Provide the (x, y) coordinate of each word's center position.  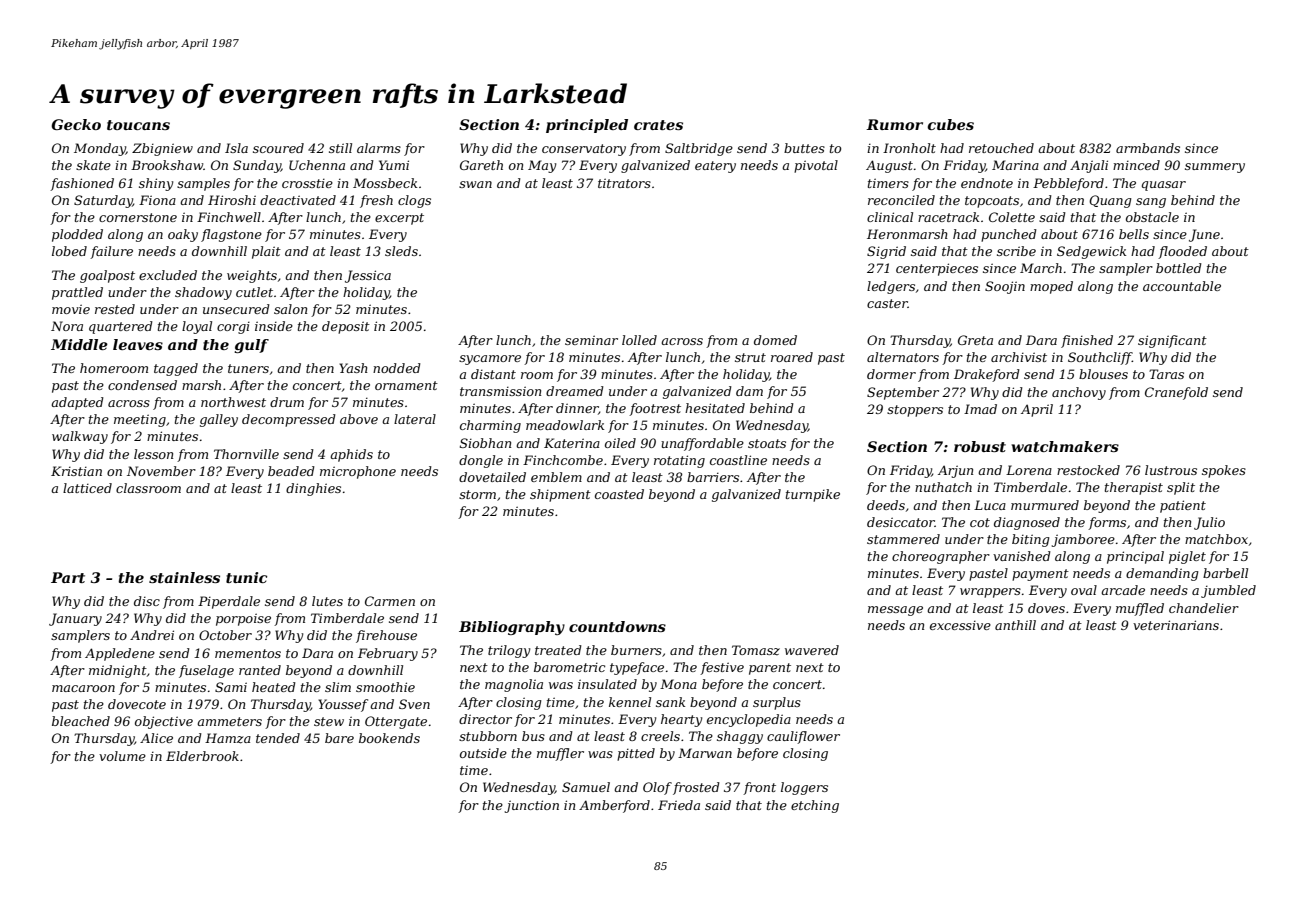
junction (532, 806)
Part (68, 577)
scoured (278, 148)
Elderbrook (202, 756)
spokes (1224, 471)
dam (749, 391)
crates (658, 125)
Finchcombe (563, 460)
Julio (1209, 523)
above (359, 419)
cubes (951, 124)
